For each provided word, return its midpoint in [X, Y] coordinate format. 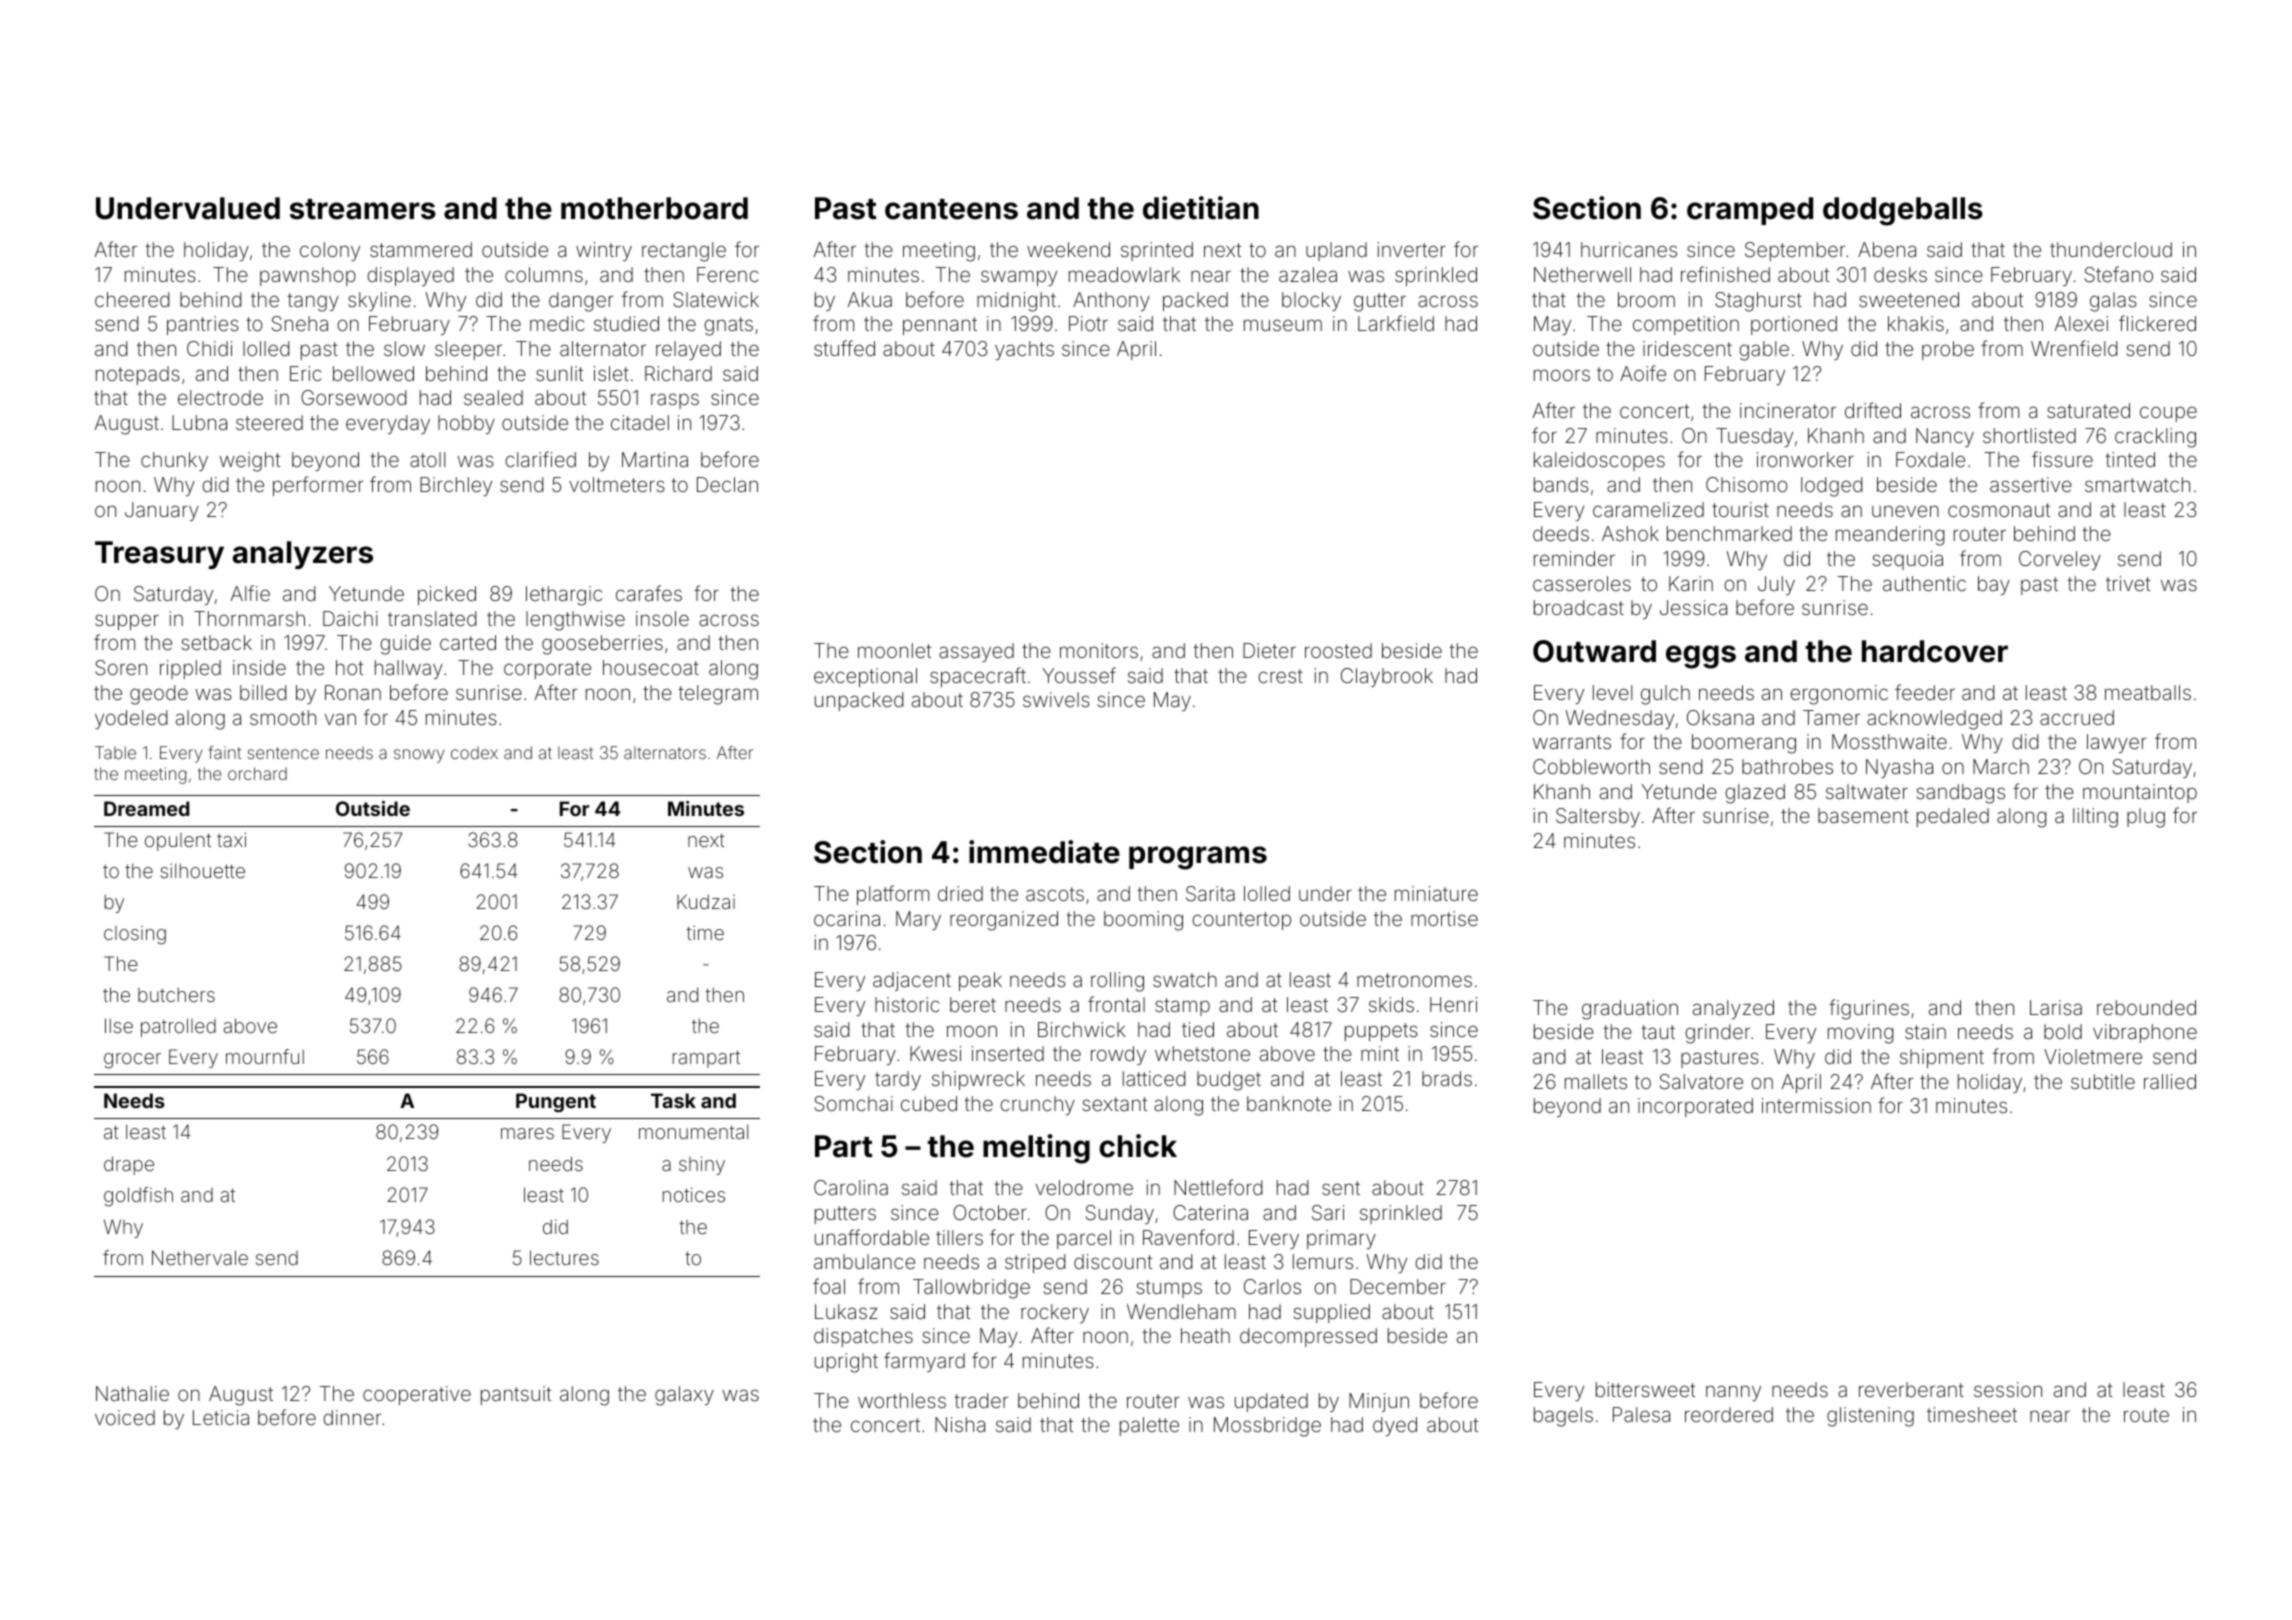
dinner [352, 1417]
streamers [363, 209]
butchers [176, 994]
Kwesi [935, 1053]
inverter [1411, 249]
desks [1900, 274]
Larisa [2056, 1007]
